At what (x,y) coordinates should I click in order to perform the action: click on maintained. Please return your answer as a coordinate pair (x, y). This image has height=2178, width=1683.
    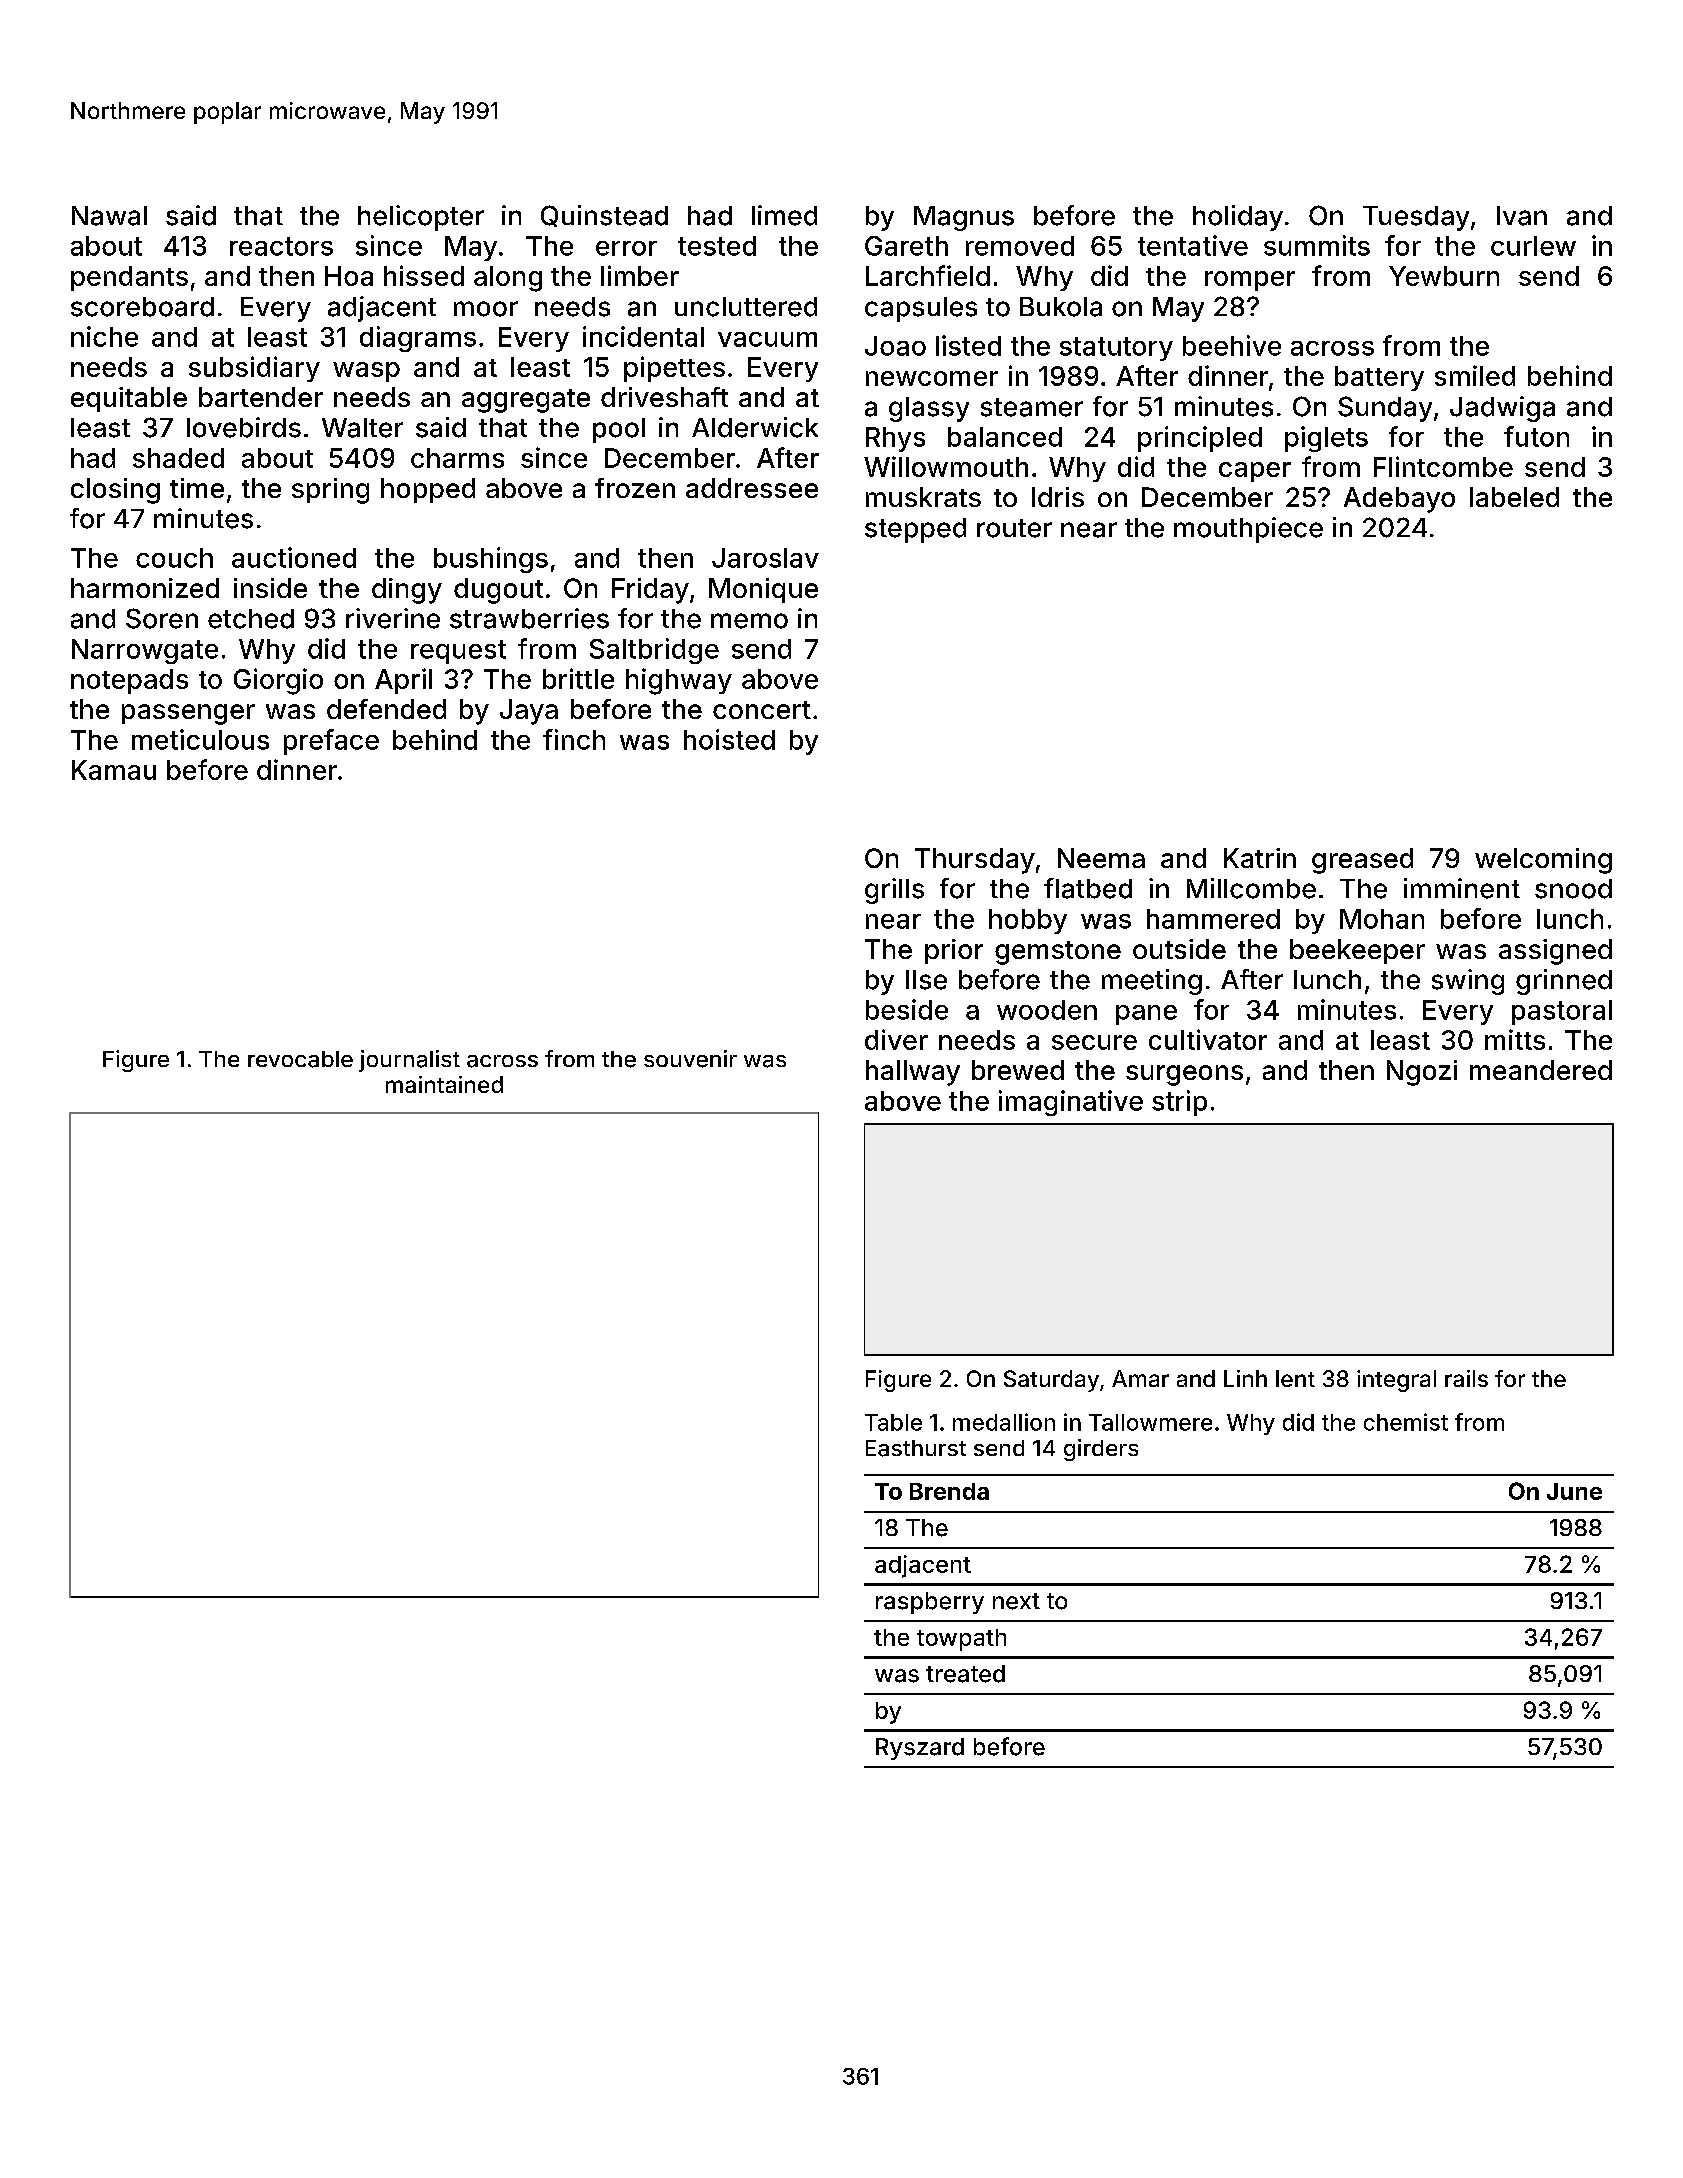
    Looking at the image, I should click on (444, 1084).
